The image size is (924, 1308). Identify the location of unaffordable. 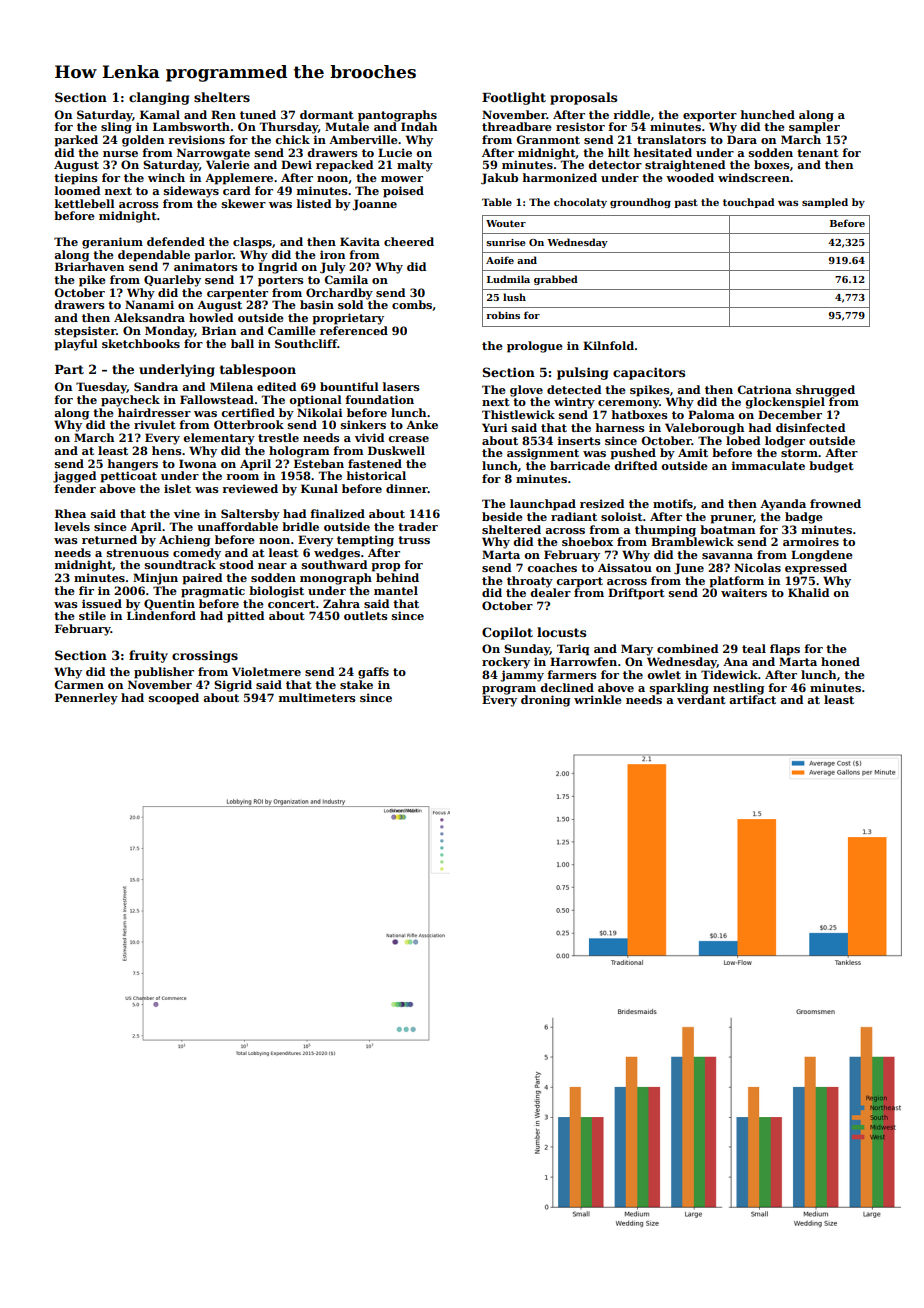
(237, 526).
